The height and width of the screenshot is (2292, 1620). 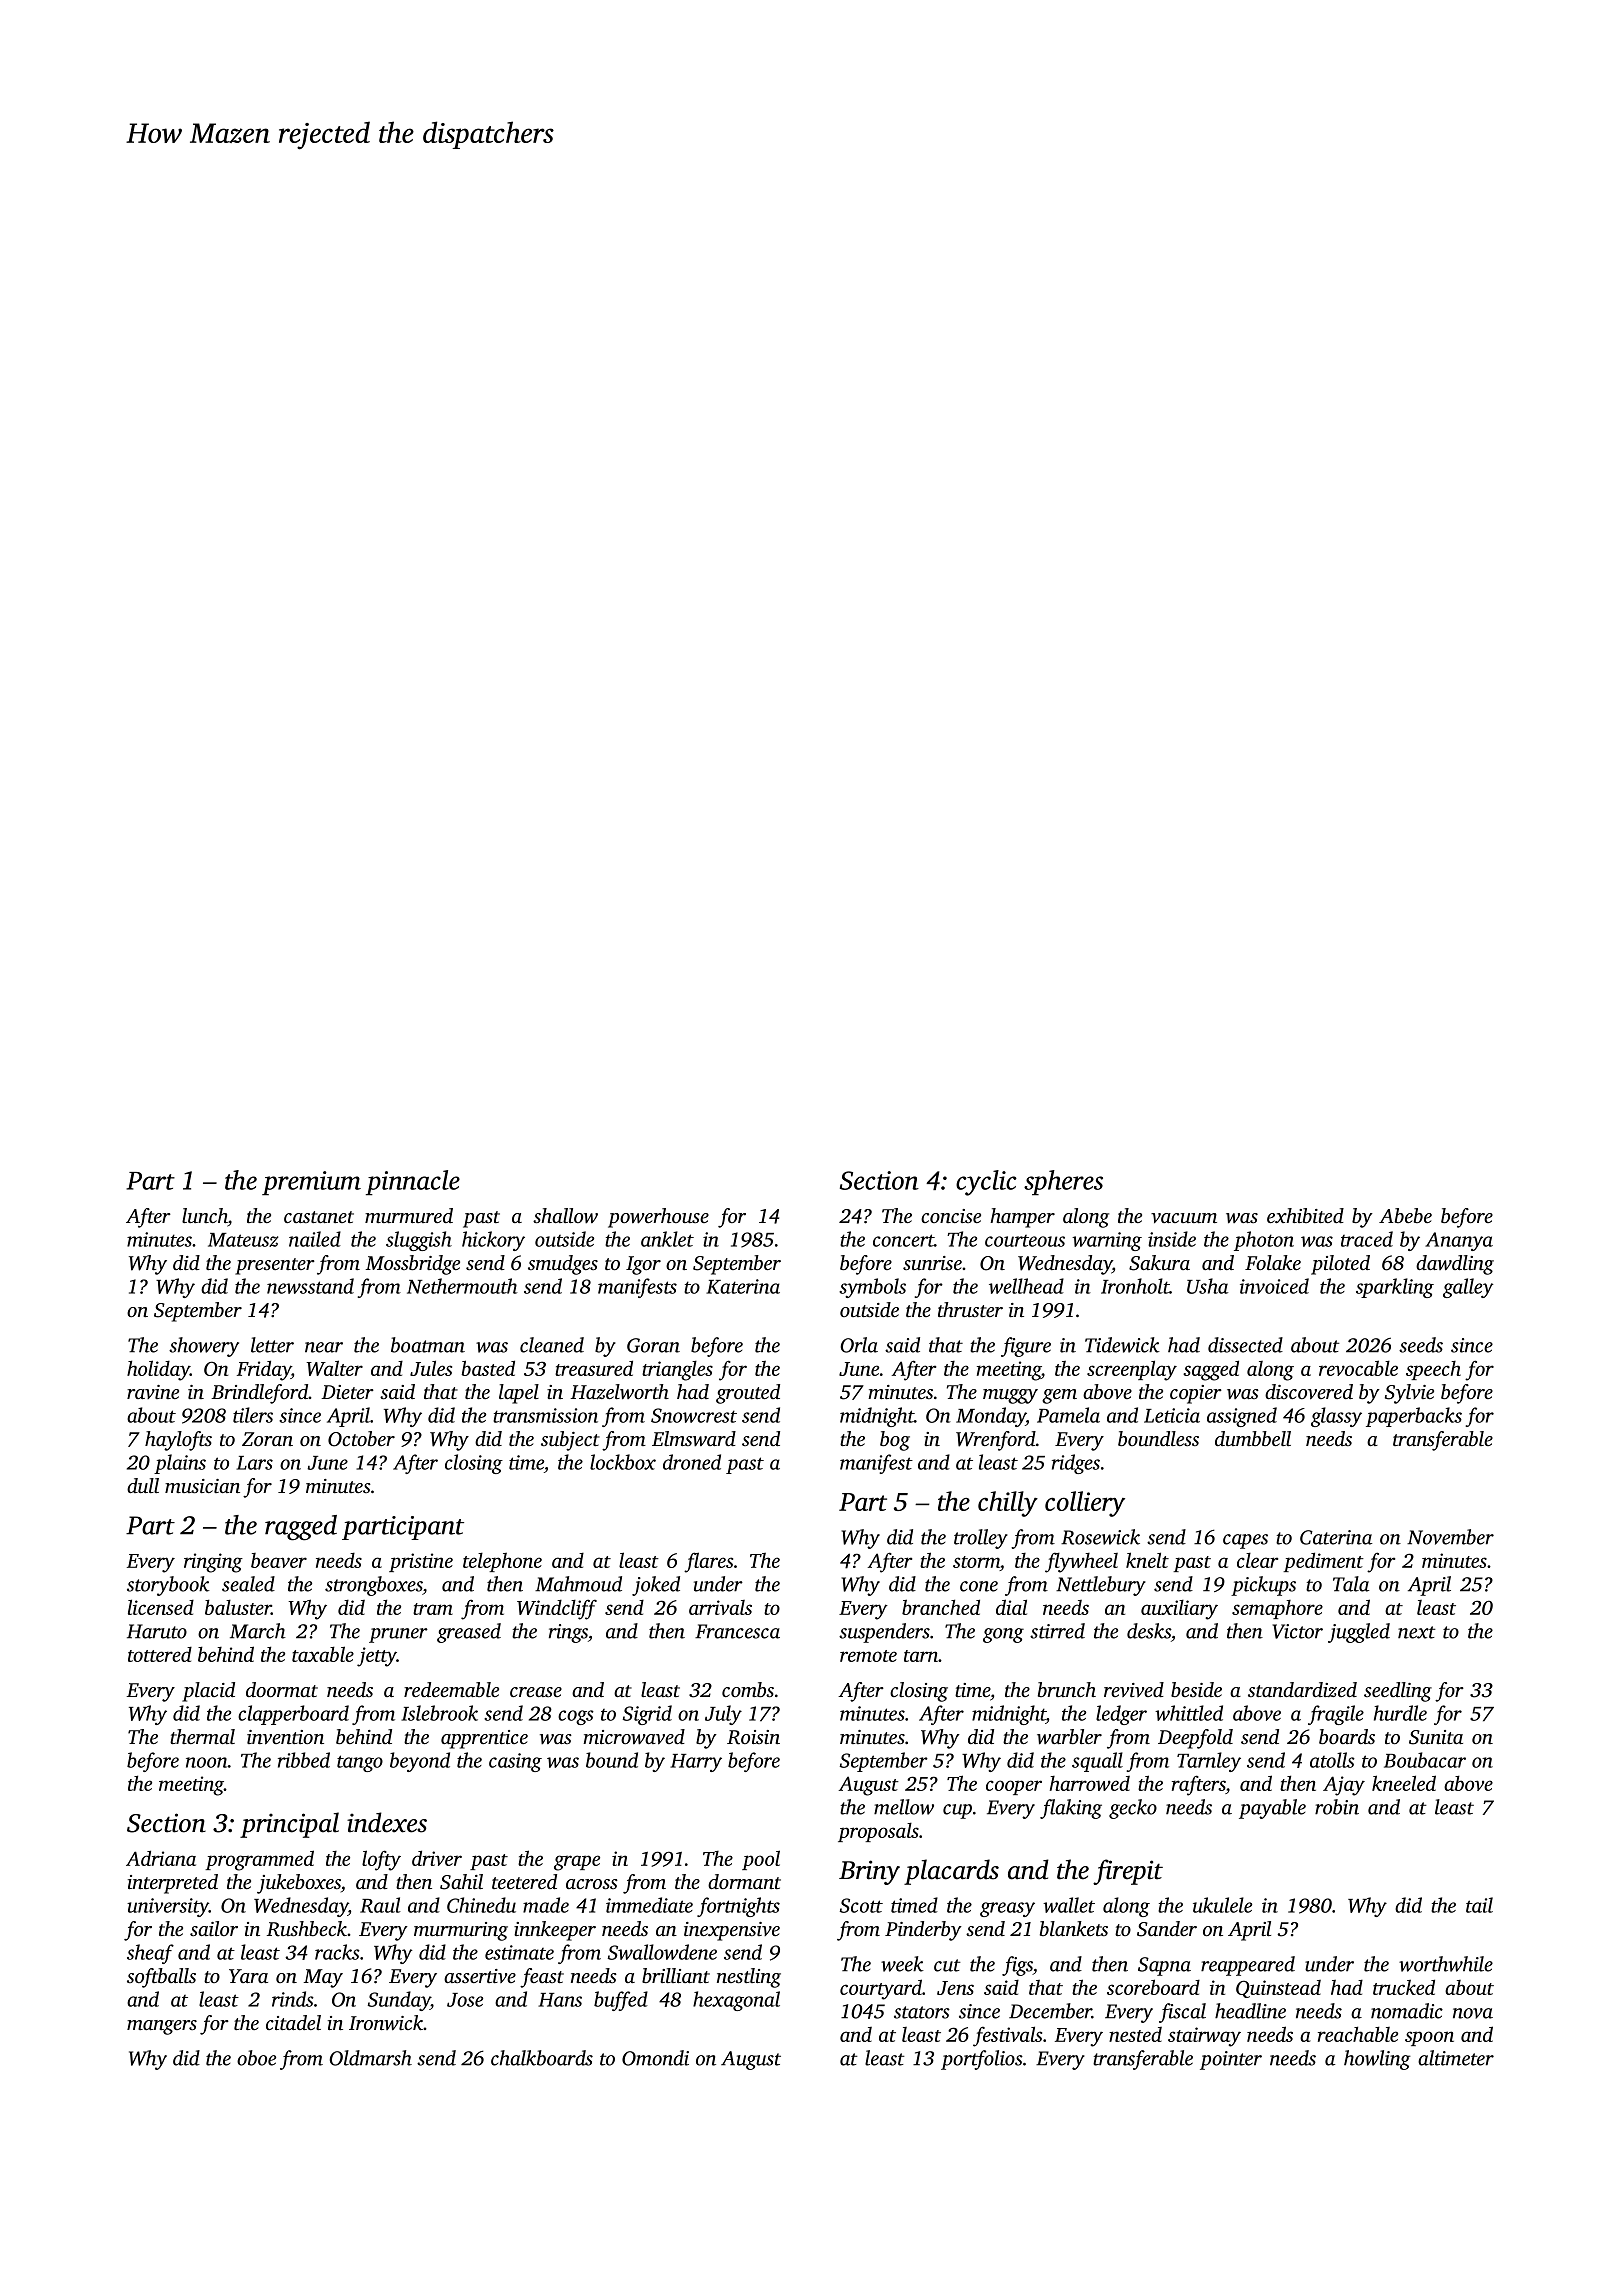 What do you see at coordinates (986, 1183) in the screenshot?
I see `cyclic` at bounding box center [986, 1183].
